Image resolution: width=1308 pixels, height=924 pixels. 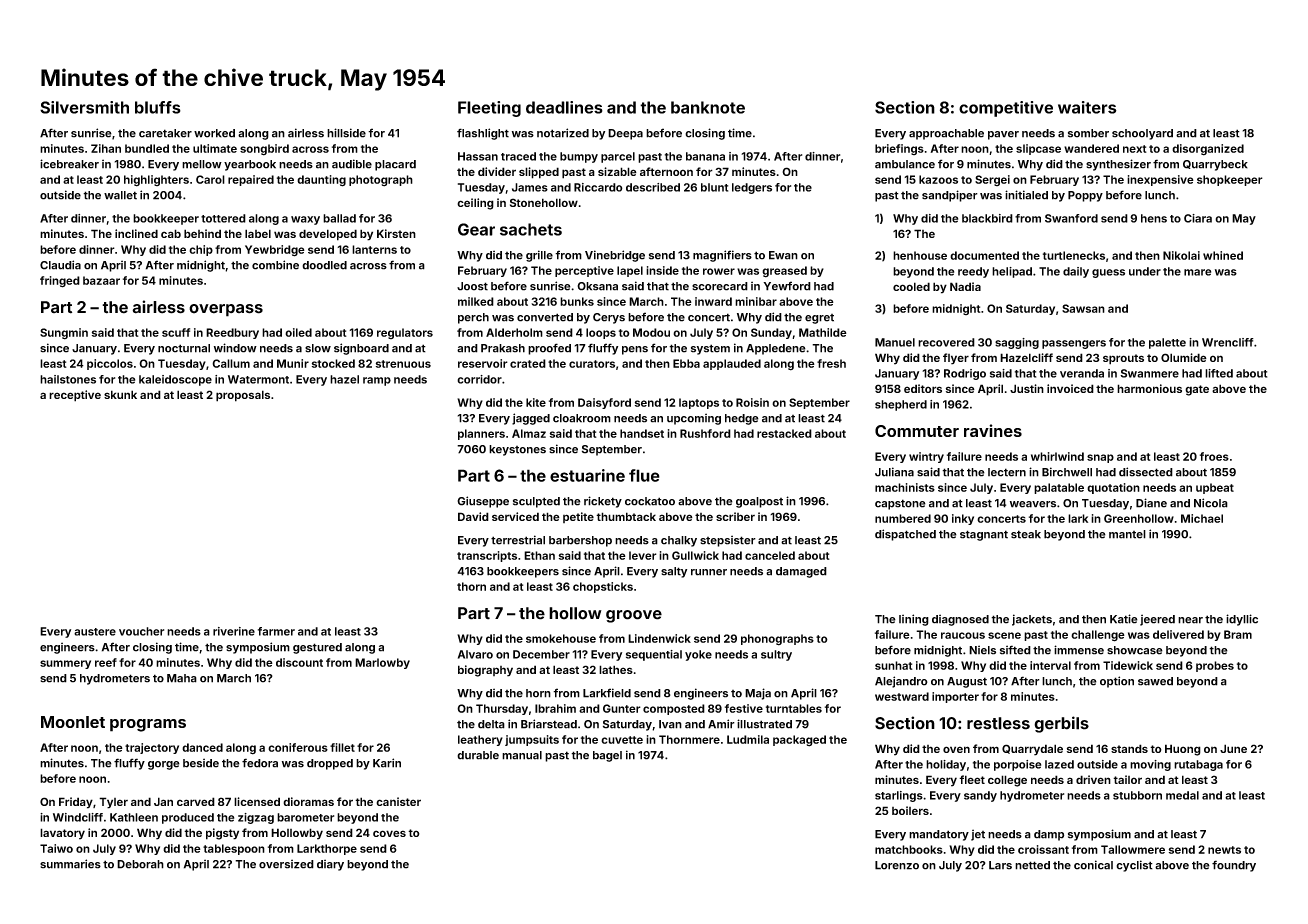 I want to click on durable, so click(x=478, y=755).
